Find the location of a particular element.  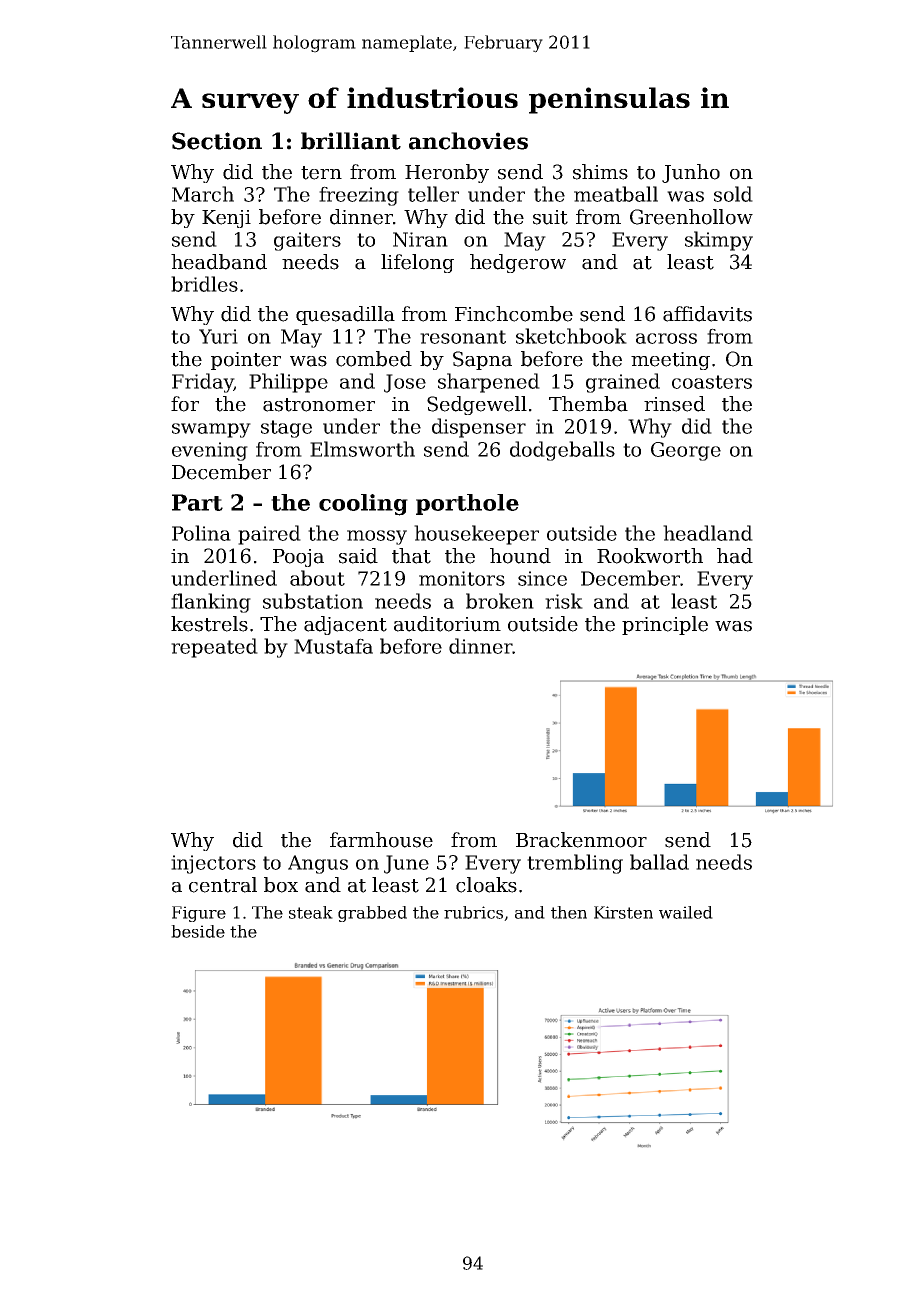

suit is located at coordinates (550, 217).
